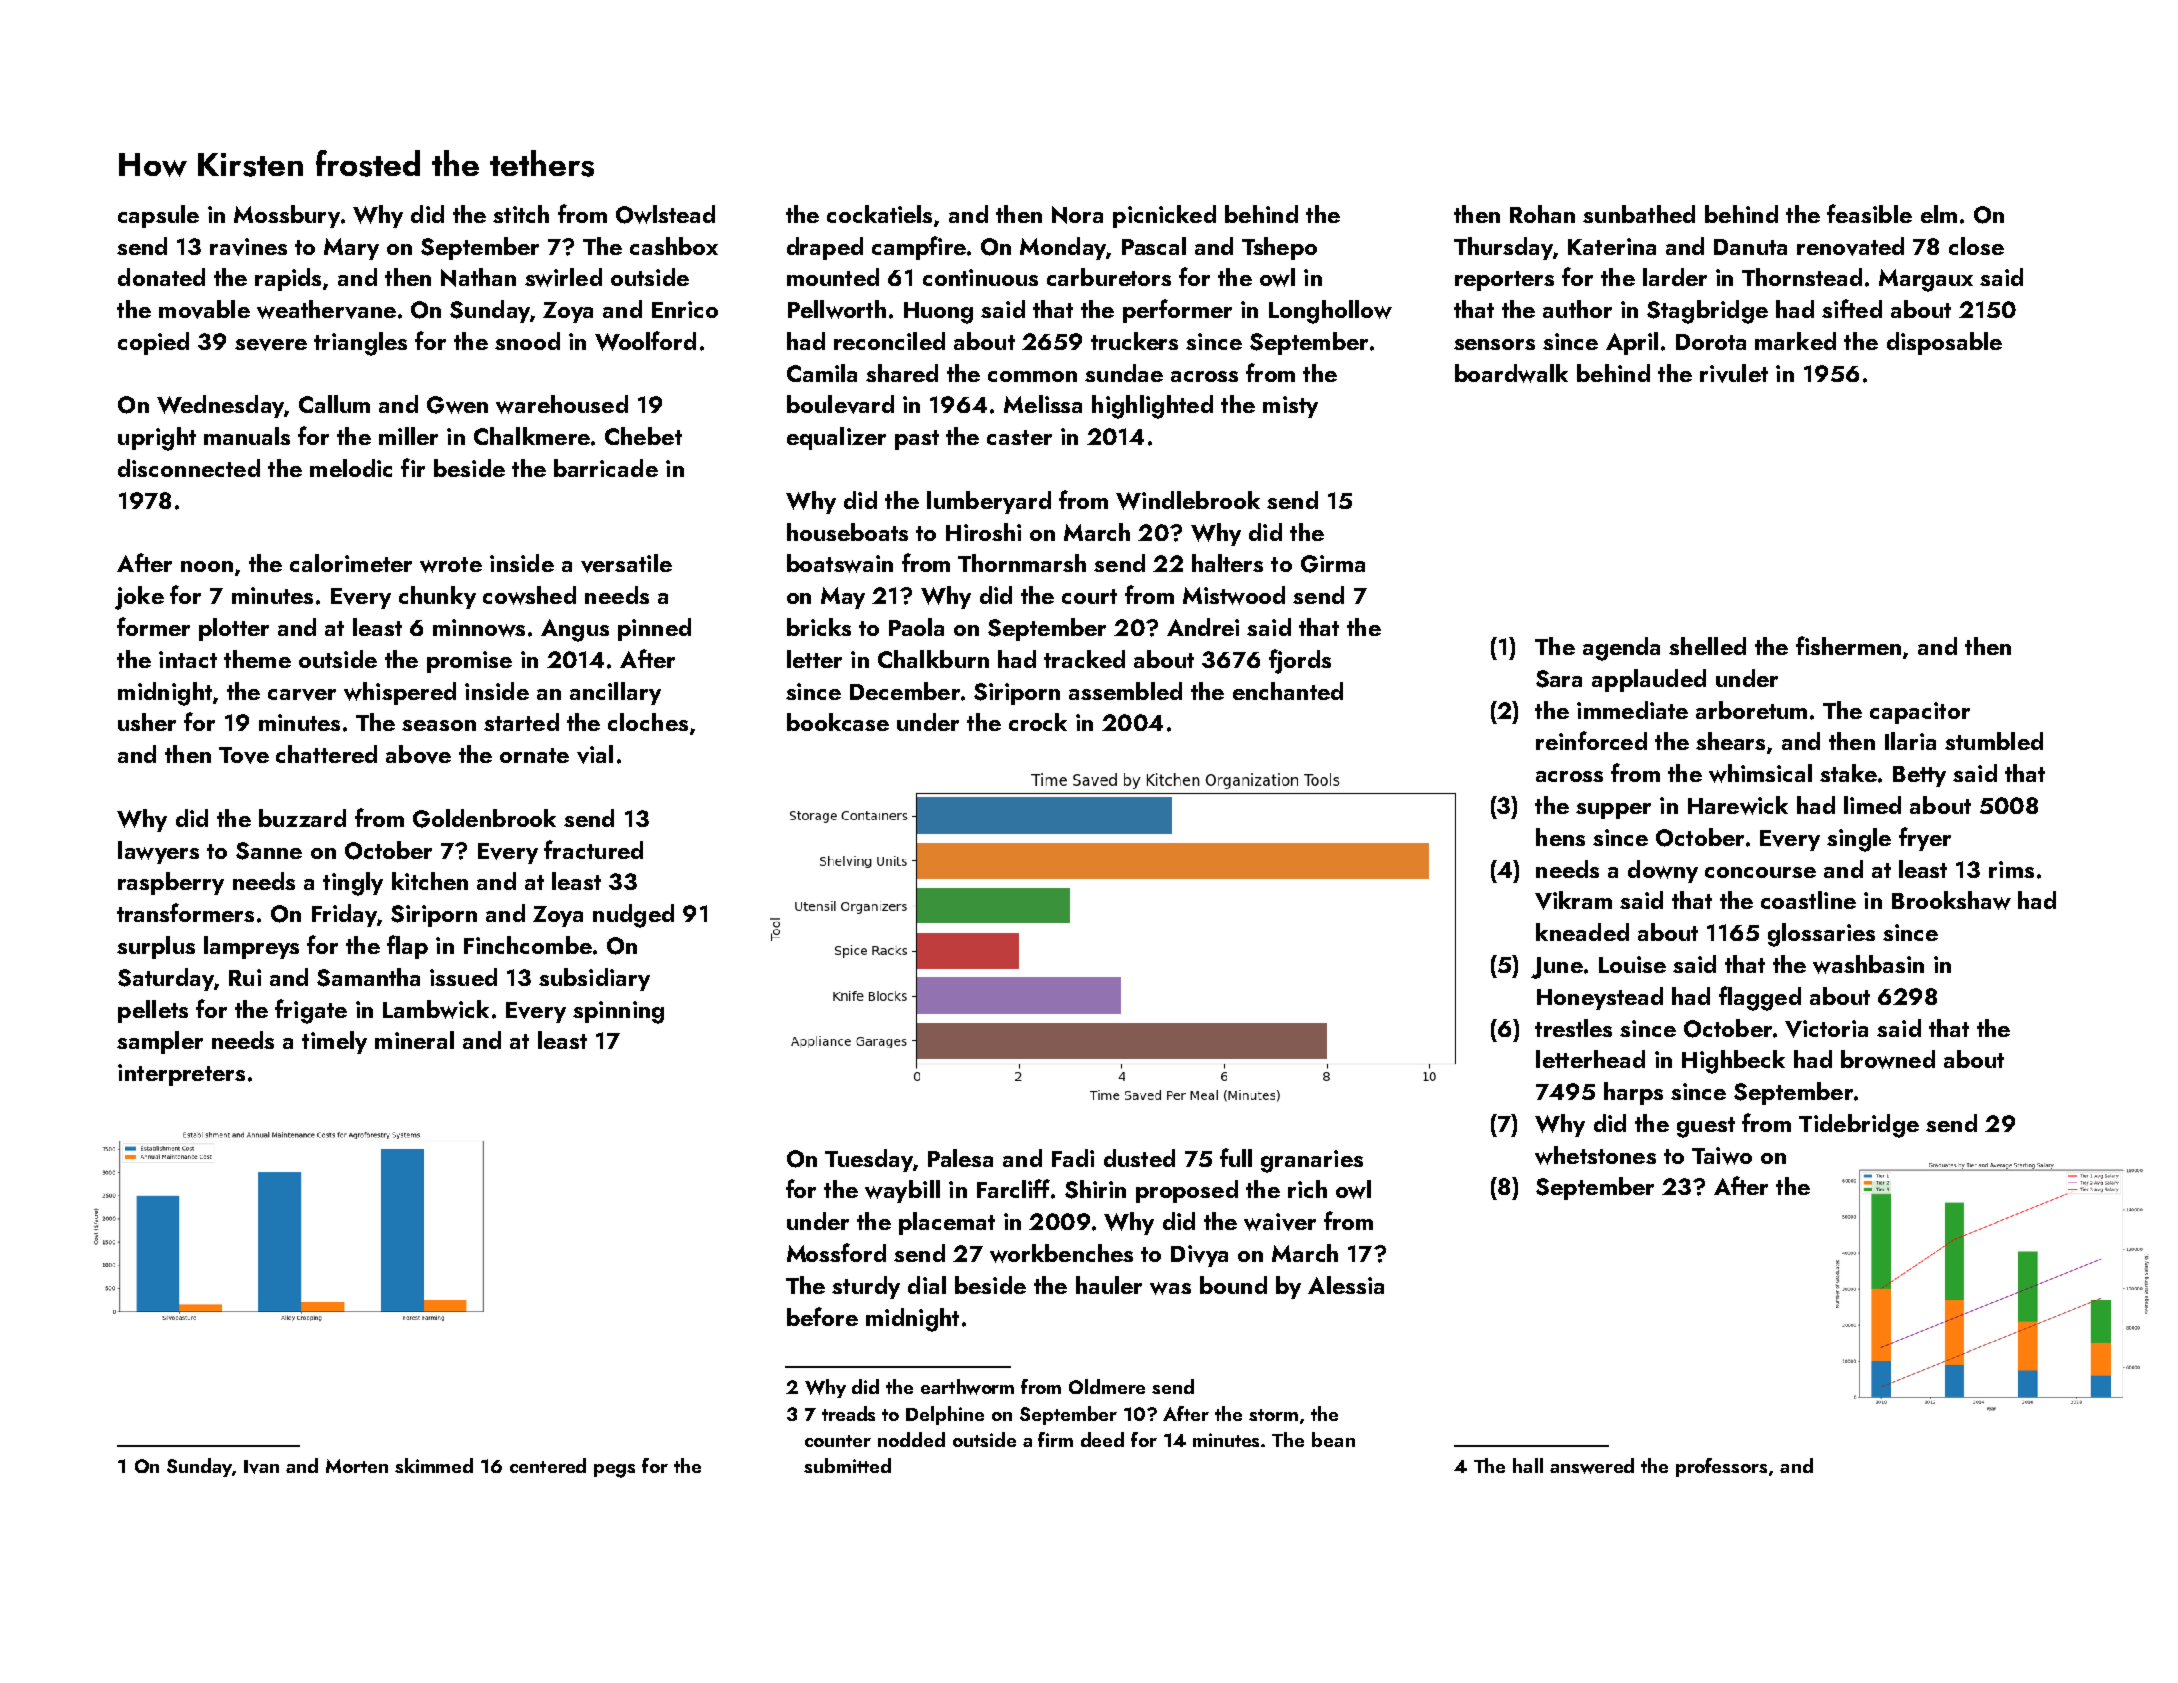 The image size is (2178, 1683). I want to click on kneaded, so click(1582, 932).
